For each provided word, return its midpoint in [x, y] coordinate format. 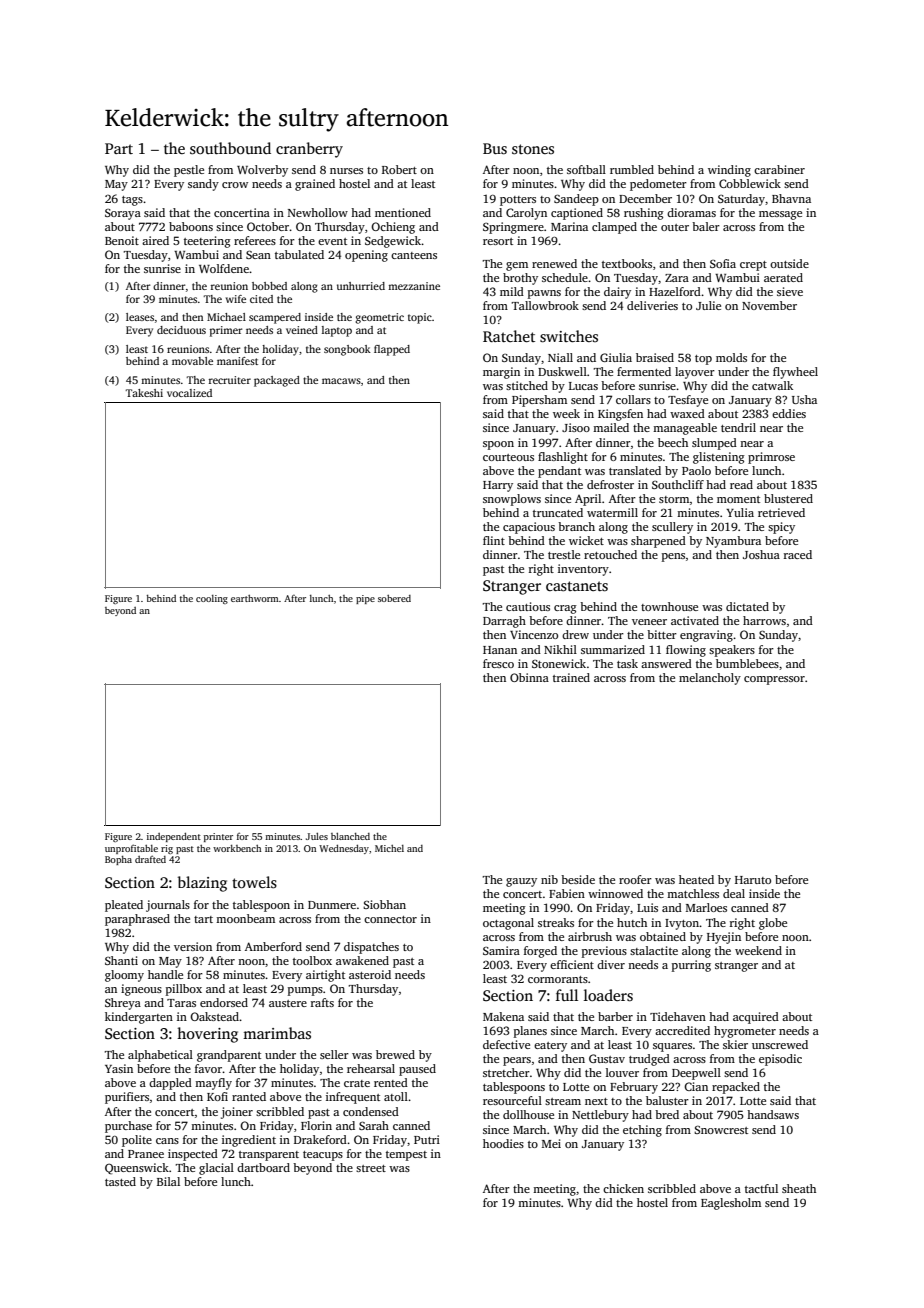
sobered [394, 598]
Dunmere [332, 905]
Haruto [753, 880]
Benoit [122, 240]
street [371, 1168]
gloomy [124, 976]
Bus [495, 149]
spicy [781, 528]
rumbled [632, 169]
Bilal [168, 1181]
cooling [212, 599]
